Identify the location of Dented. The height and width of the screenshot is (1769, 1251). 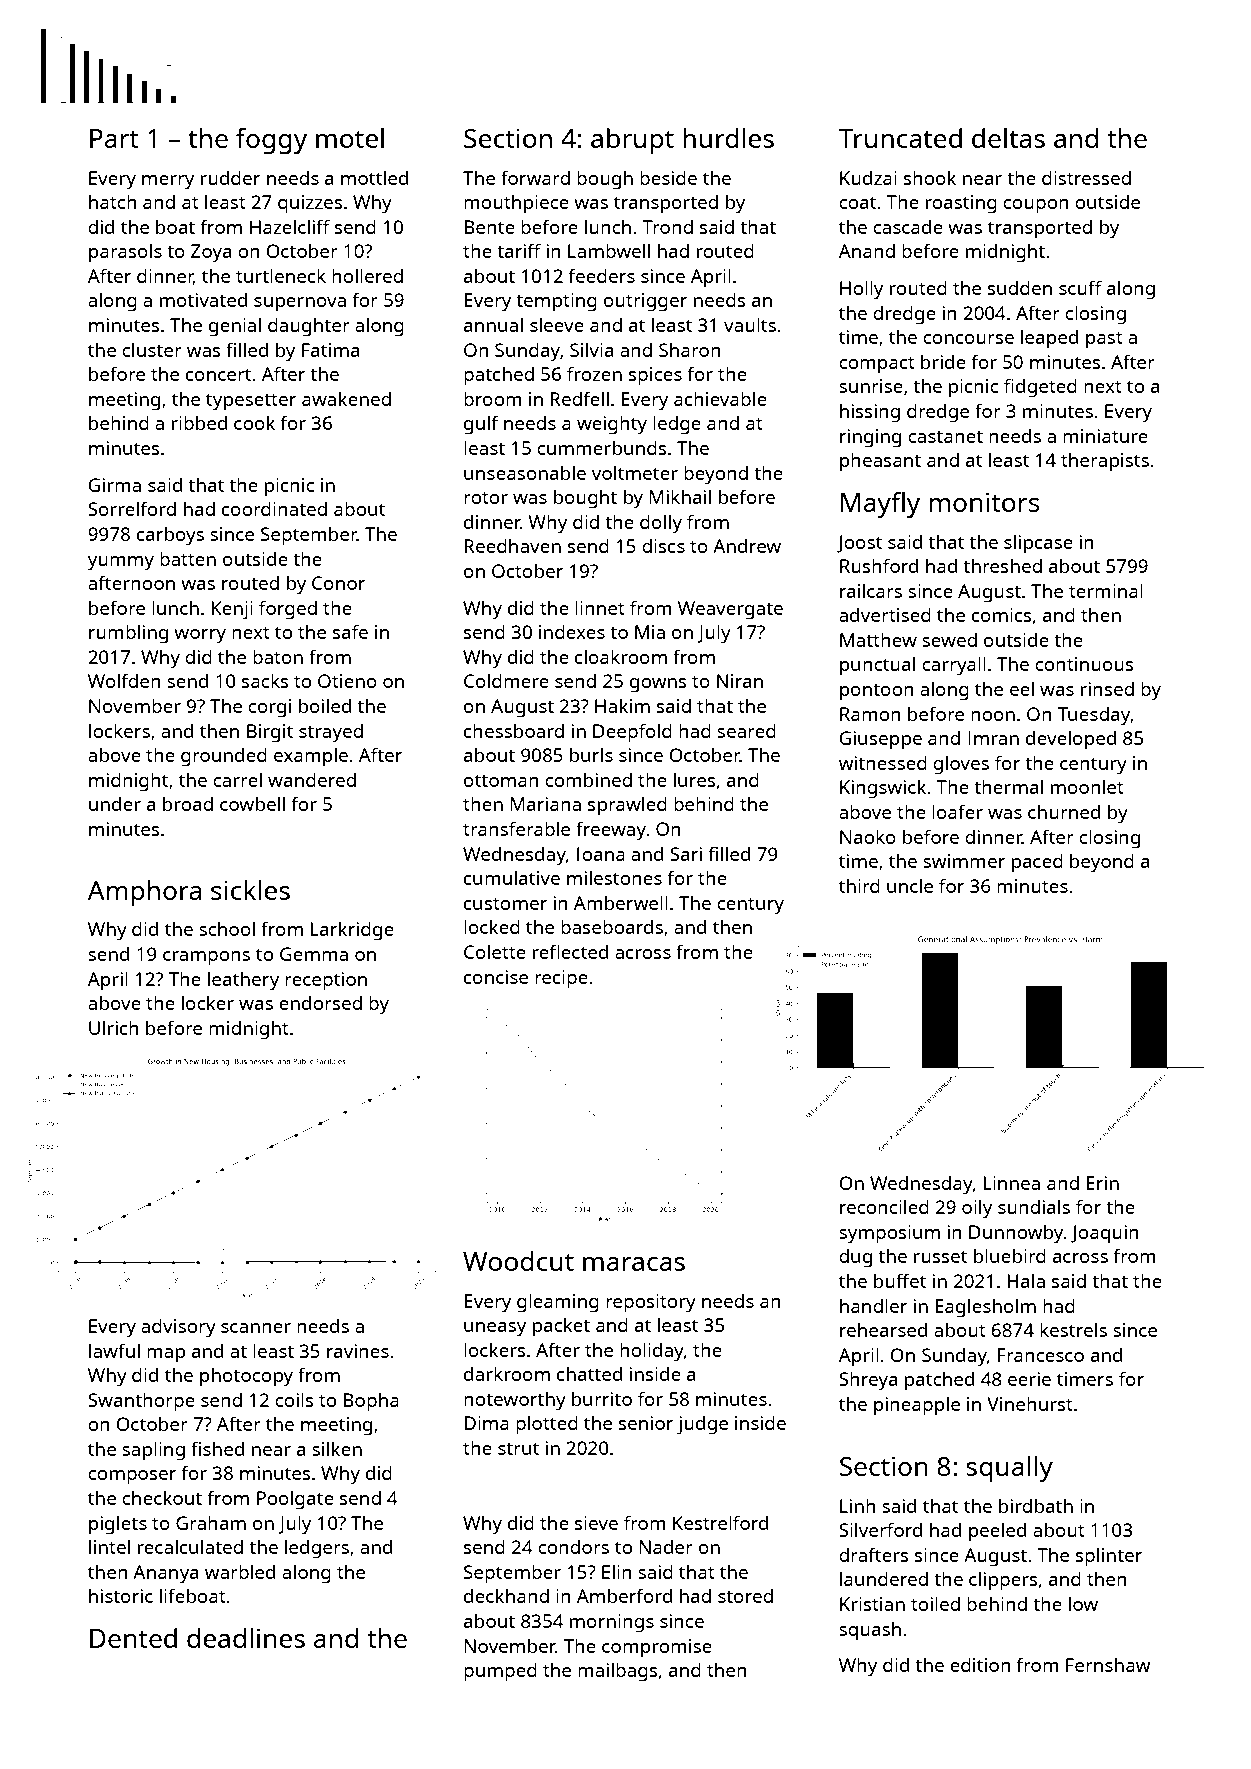
(133, 1638).
